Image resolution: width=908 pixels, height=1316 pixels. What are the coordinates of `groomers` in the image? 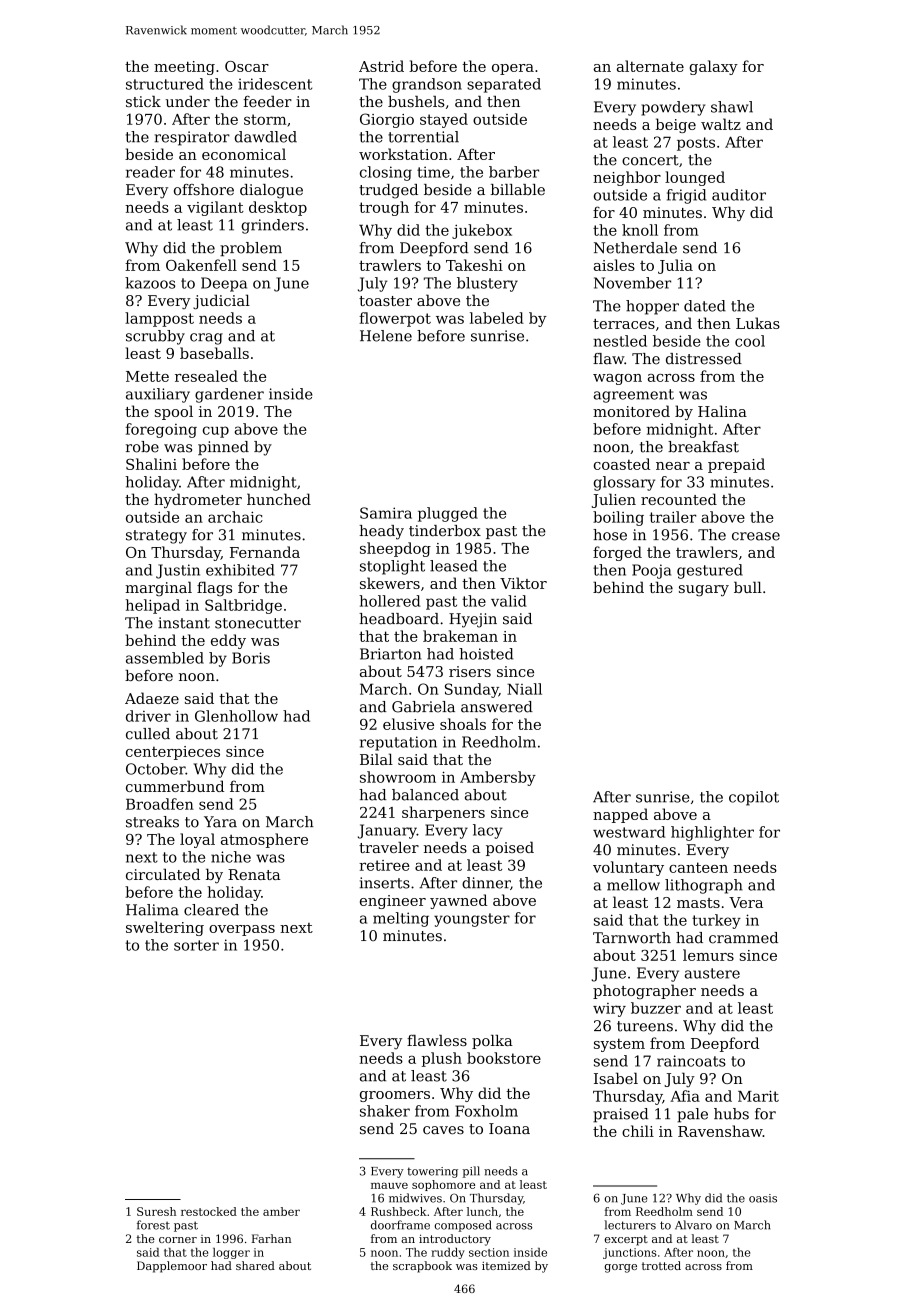 It's located at (395, 1096).
